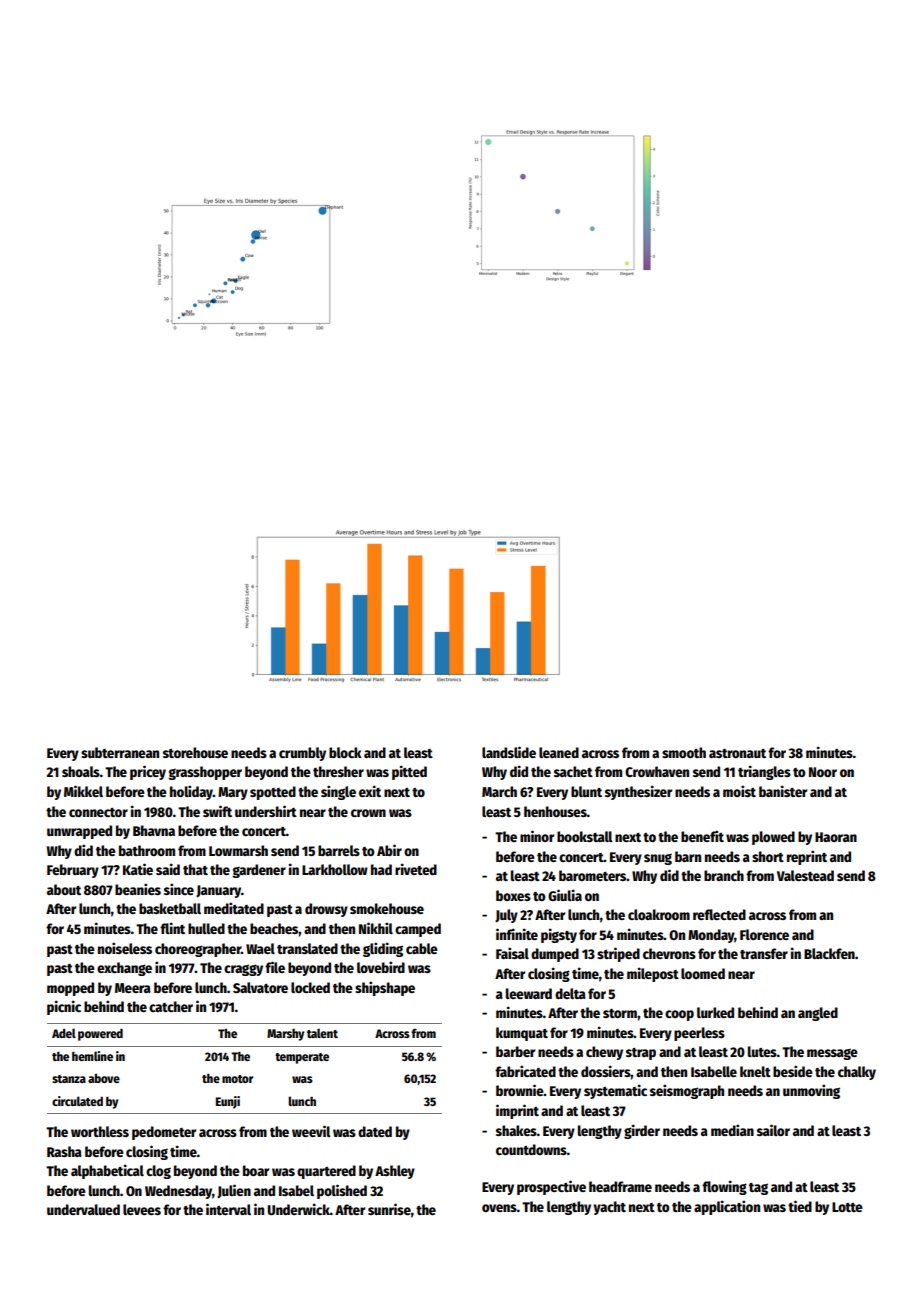  I want to click on astronaut, so click(737, 753).
